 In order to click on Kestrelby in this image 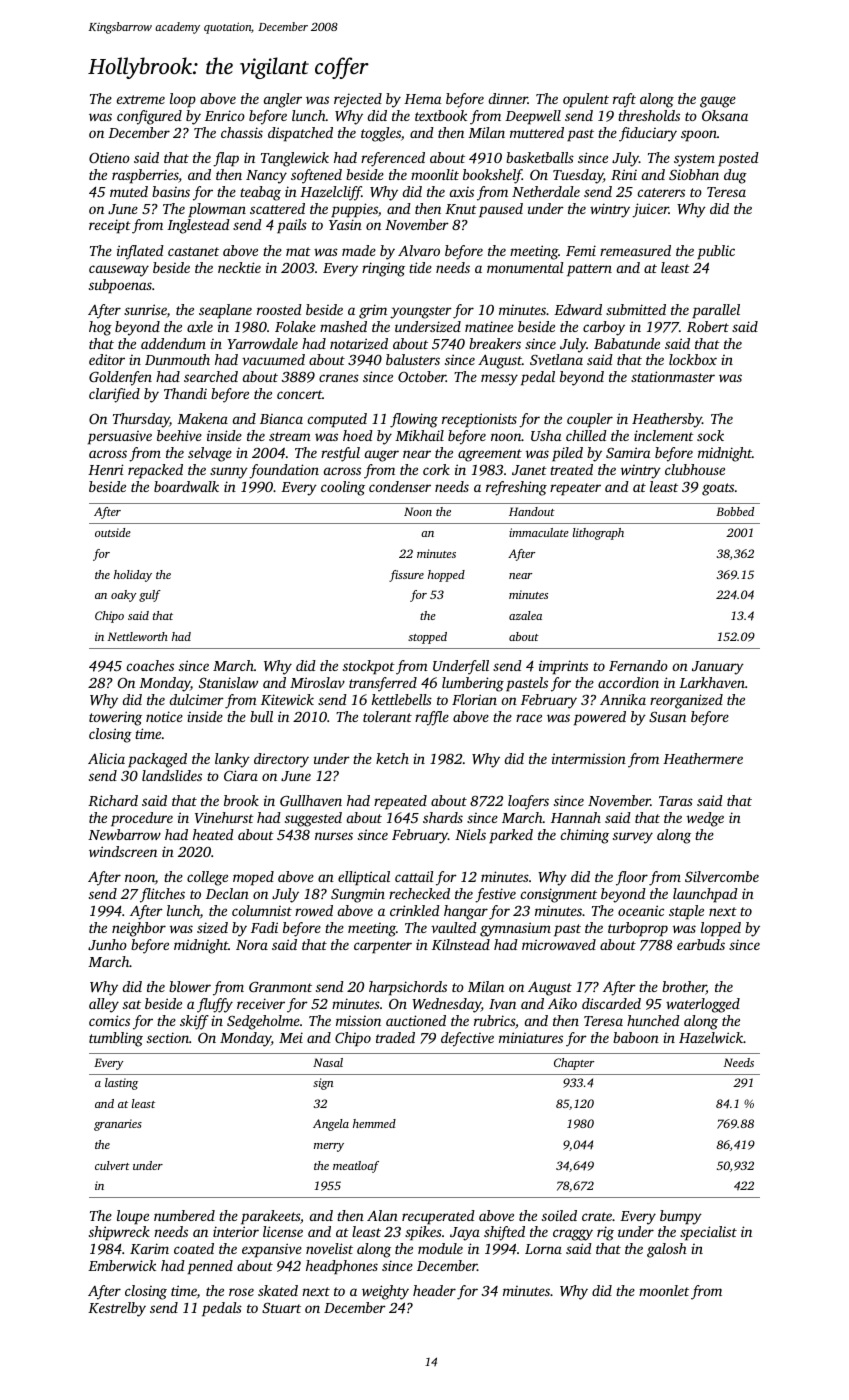, I will do `click(117, 1309)`.
